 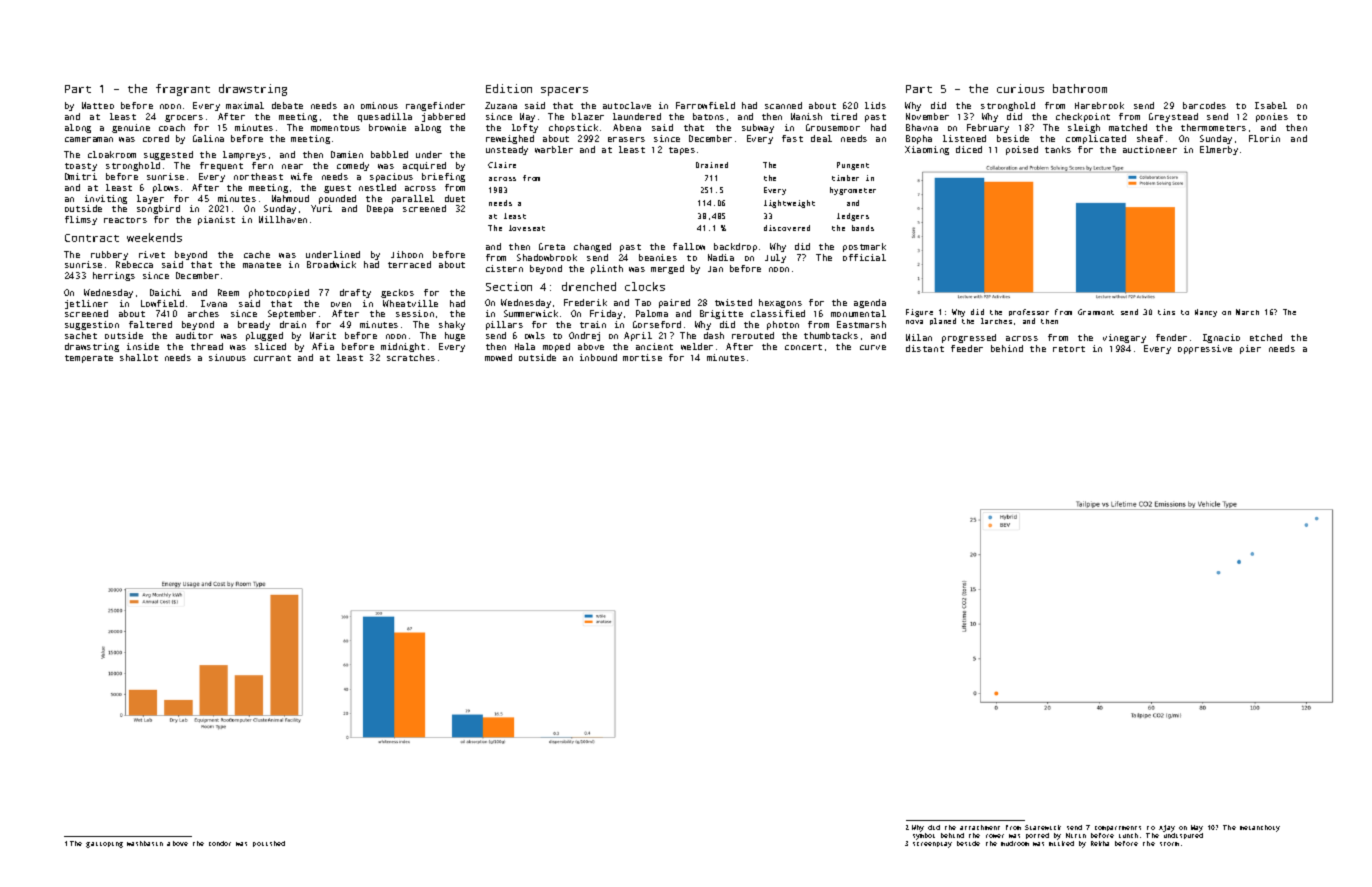 What do you see at coordinates (89, 139) in the screenshot?
I see `cameraman` at bounding box center [89, 139].
